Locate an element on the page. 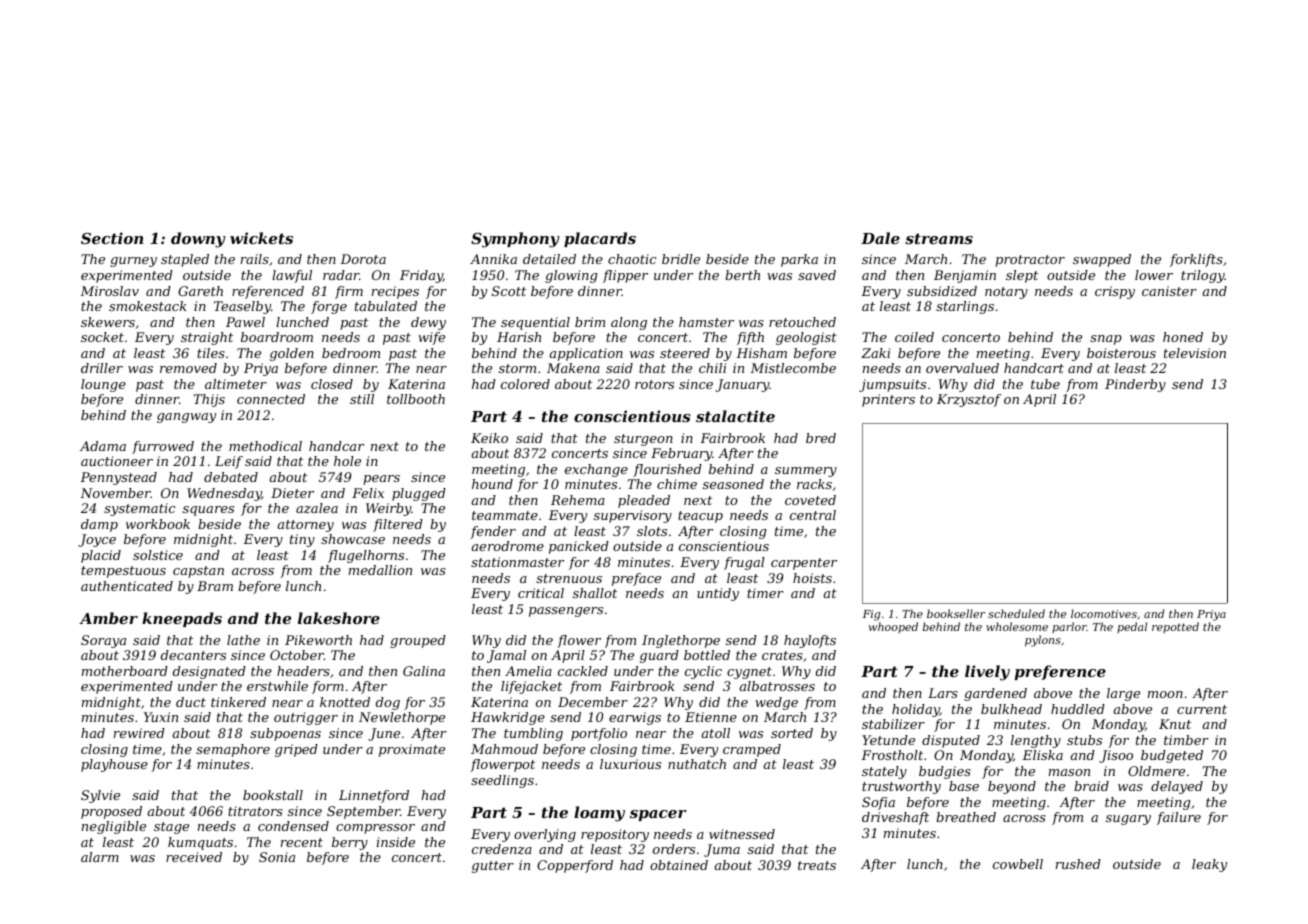 The width and height of the document is (1308, 924). lakeshore is located at coordinates (339, 618).
